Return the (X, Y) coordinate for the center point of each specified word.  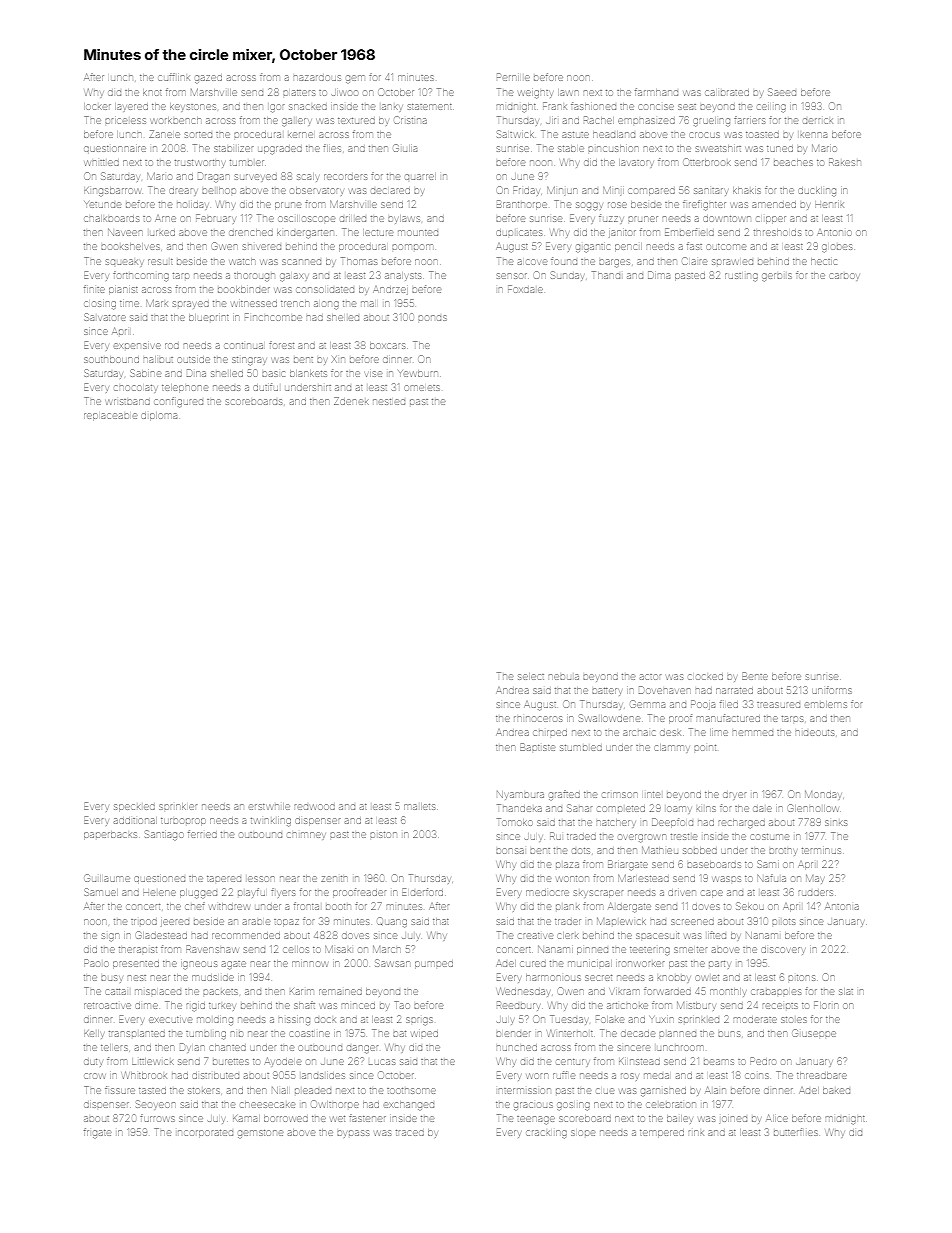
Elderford (422, 892)
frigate (97, 1133)
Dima (659, 275)
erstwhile (270, 806)
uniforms (831, 690)
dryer (734, 795)
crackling (547, 1134)
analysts (403, 276)
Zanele (164, 134)
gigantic (593, 248)
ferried (202, 834)
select (531, 676)
